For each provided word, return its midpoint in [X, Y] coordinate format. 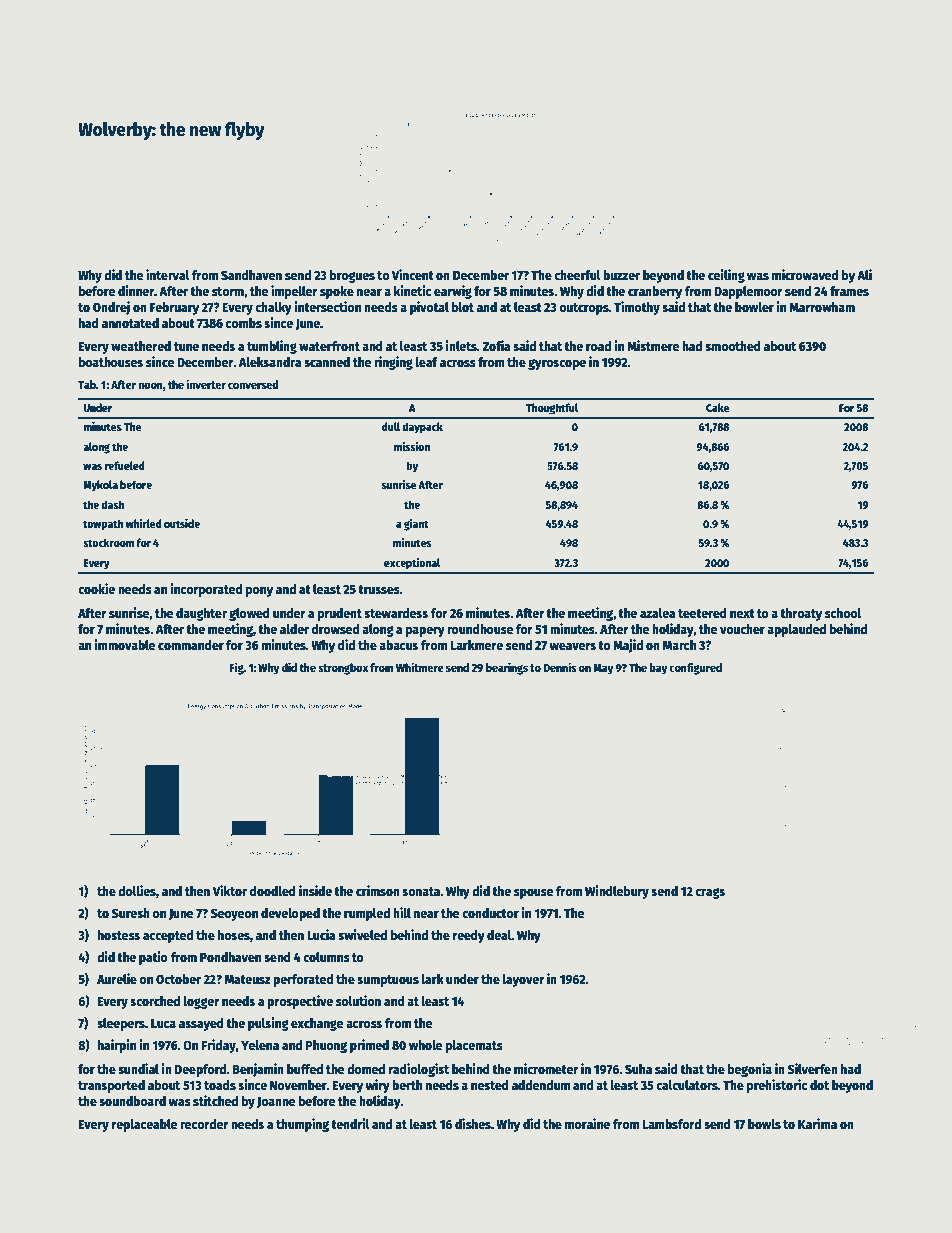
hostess [119, 935]
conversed [253, 384]
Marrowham [822, 307]
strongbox [343, 669]
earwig [453, 292]
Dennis [560, 667]
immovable [125, 644]
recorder [204, 1124]
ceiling [726, 276]
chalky [273, 308]
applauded [796, 630]
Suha [638, 1069]
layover [523, 980]
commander [191, 645]
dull [391, 426]
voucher [742, 629]
